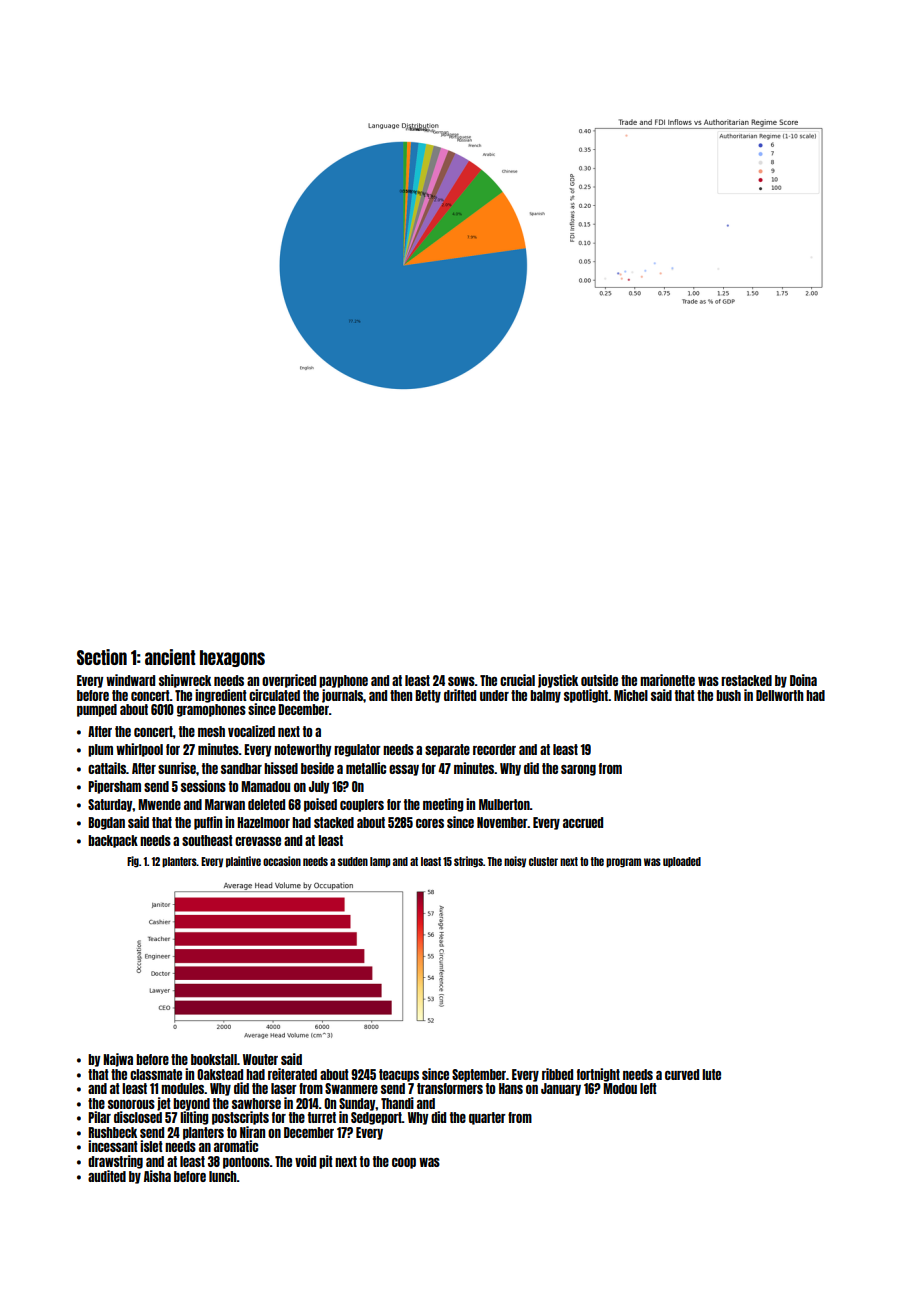 Image resolution: width=924 pixels, height=1308 pixels. What do you see at coordinates (468, 862) in the screenshot?
I see `strings` at bounding box center [468, 862].
